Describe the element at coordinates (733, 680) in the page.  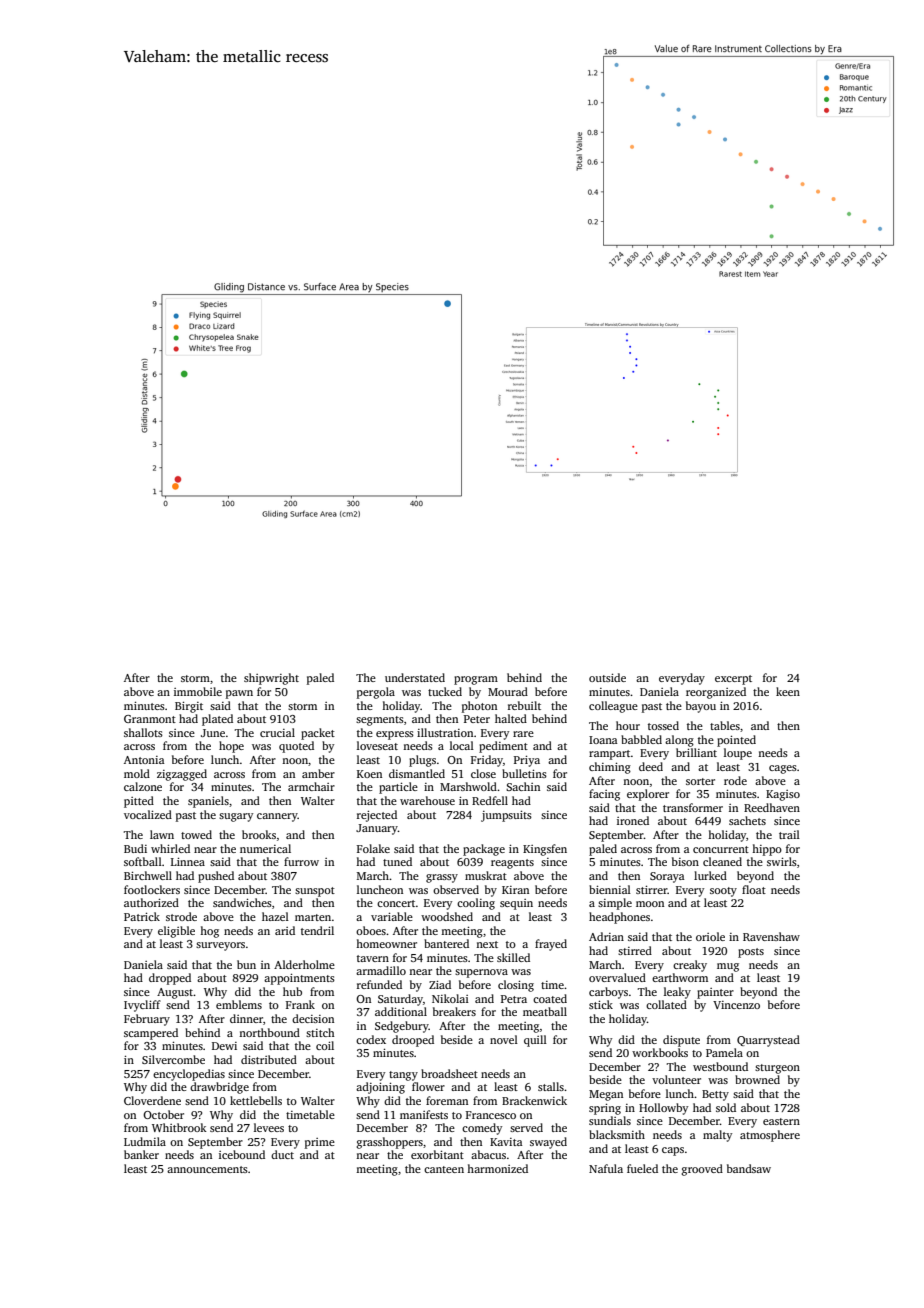
I see `excerpt` at that location.
